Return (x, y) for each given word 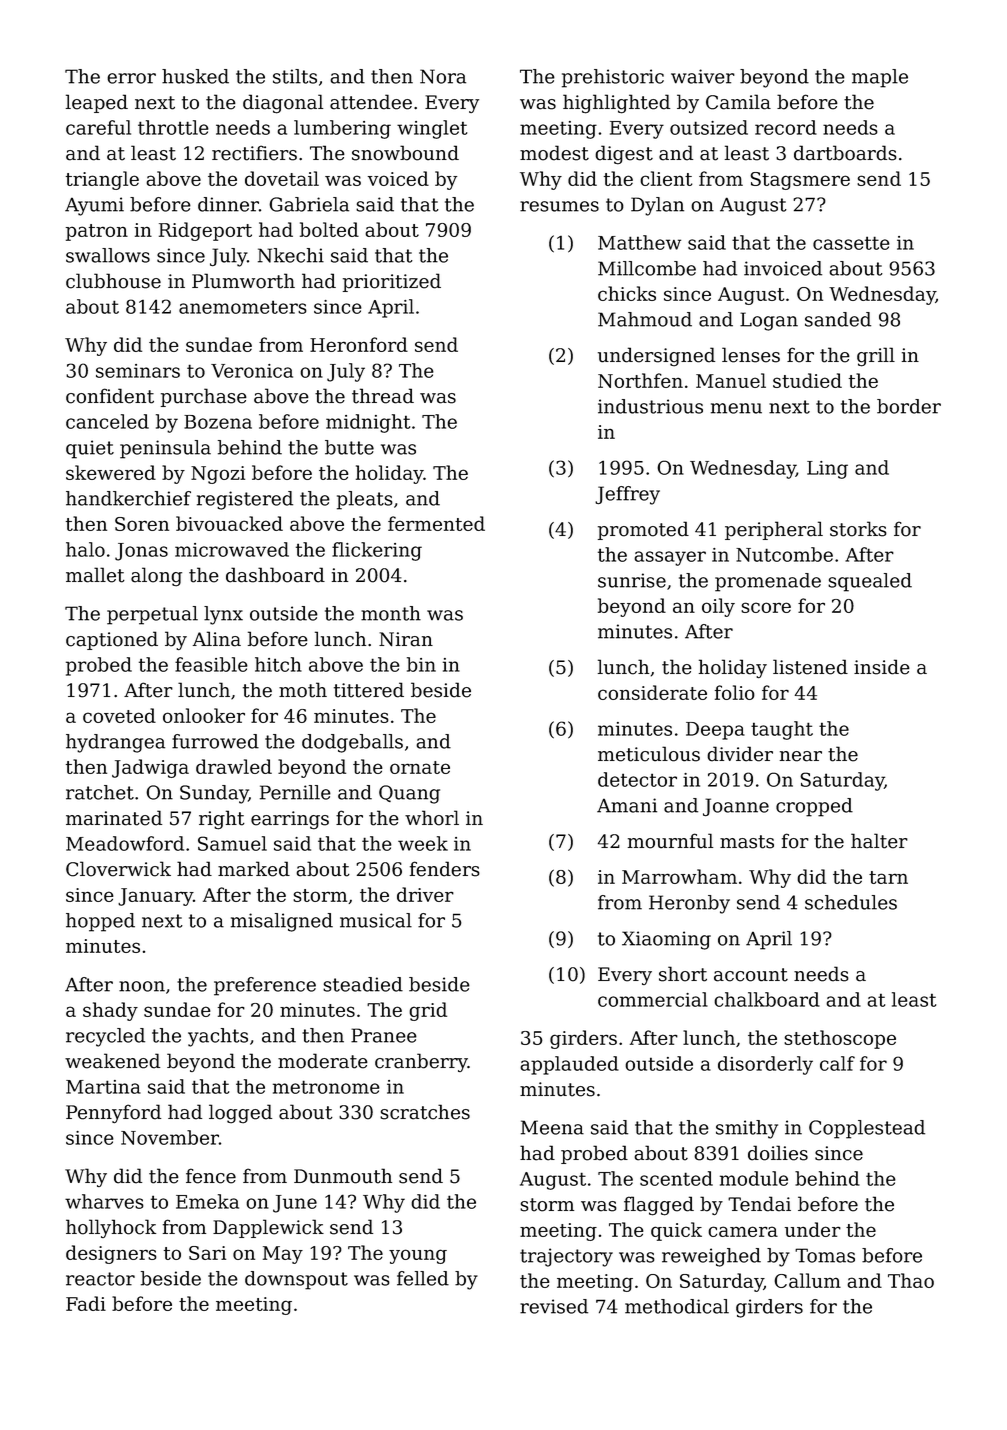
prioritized (392, 282)
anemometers (243, 307)
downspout (296, 1280)
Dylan (657, 206)
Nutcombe (784, 554)
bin (421, 664)
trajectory (566, 1257)
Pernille (295, 792)
